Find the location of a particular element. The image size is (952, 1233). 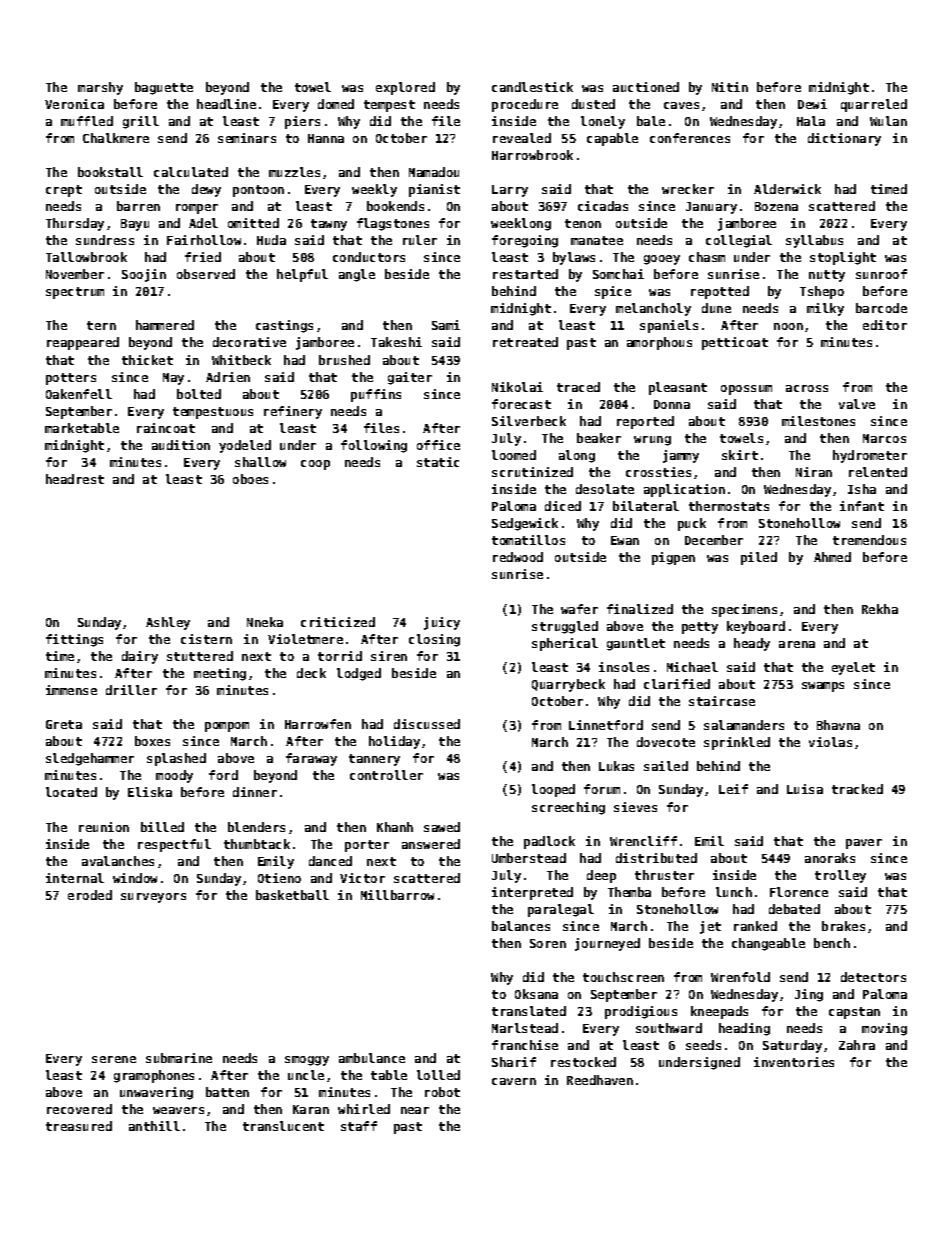

observed is located at coordinates (206, 274).
